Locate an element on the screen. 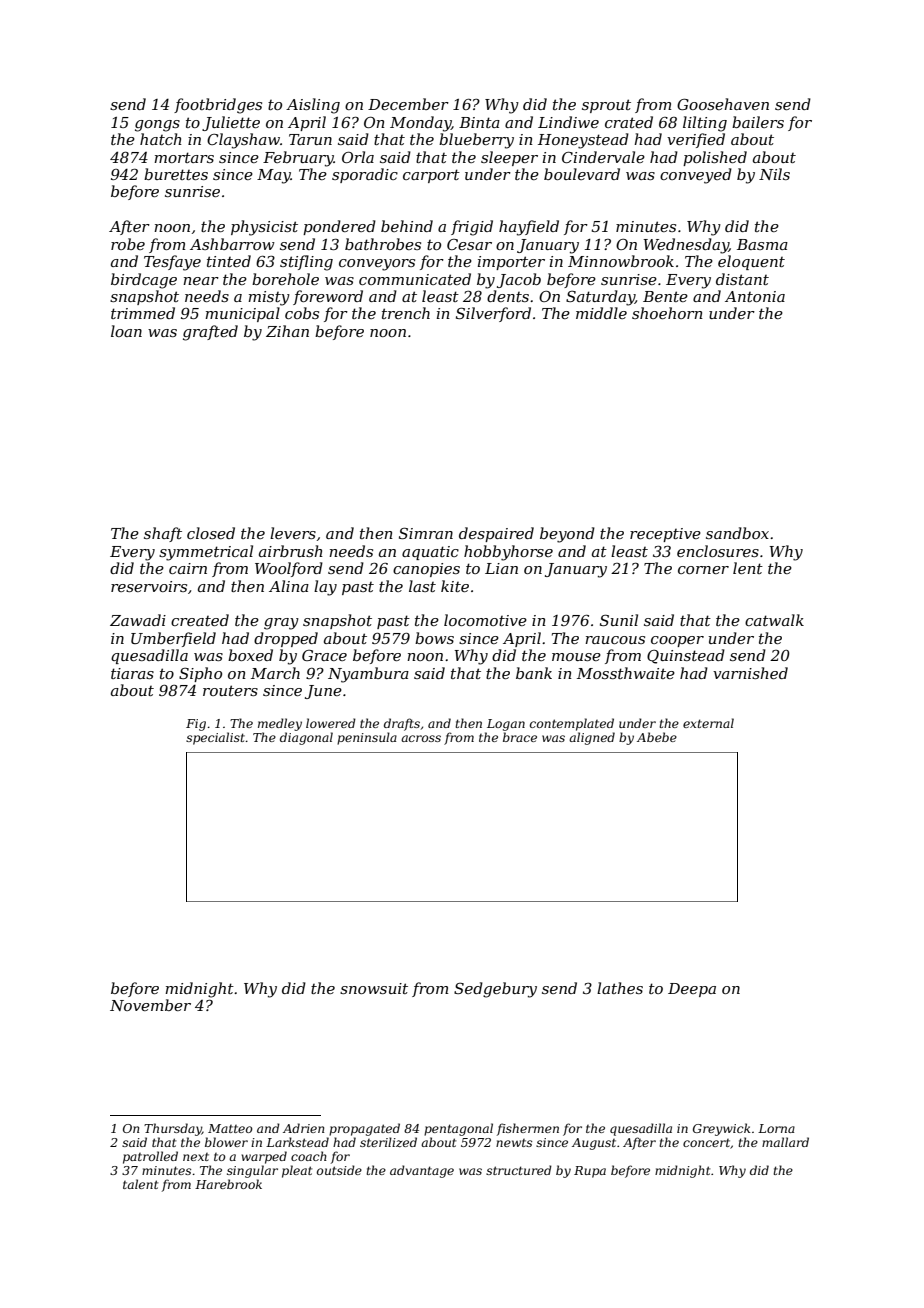 This screenshot has height=1308, width=924. December is located at coordinates (408, 104).
